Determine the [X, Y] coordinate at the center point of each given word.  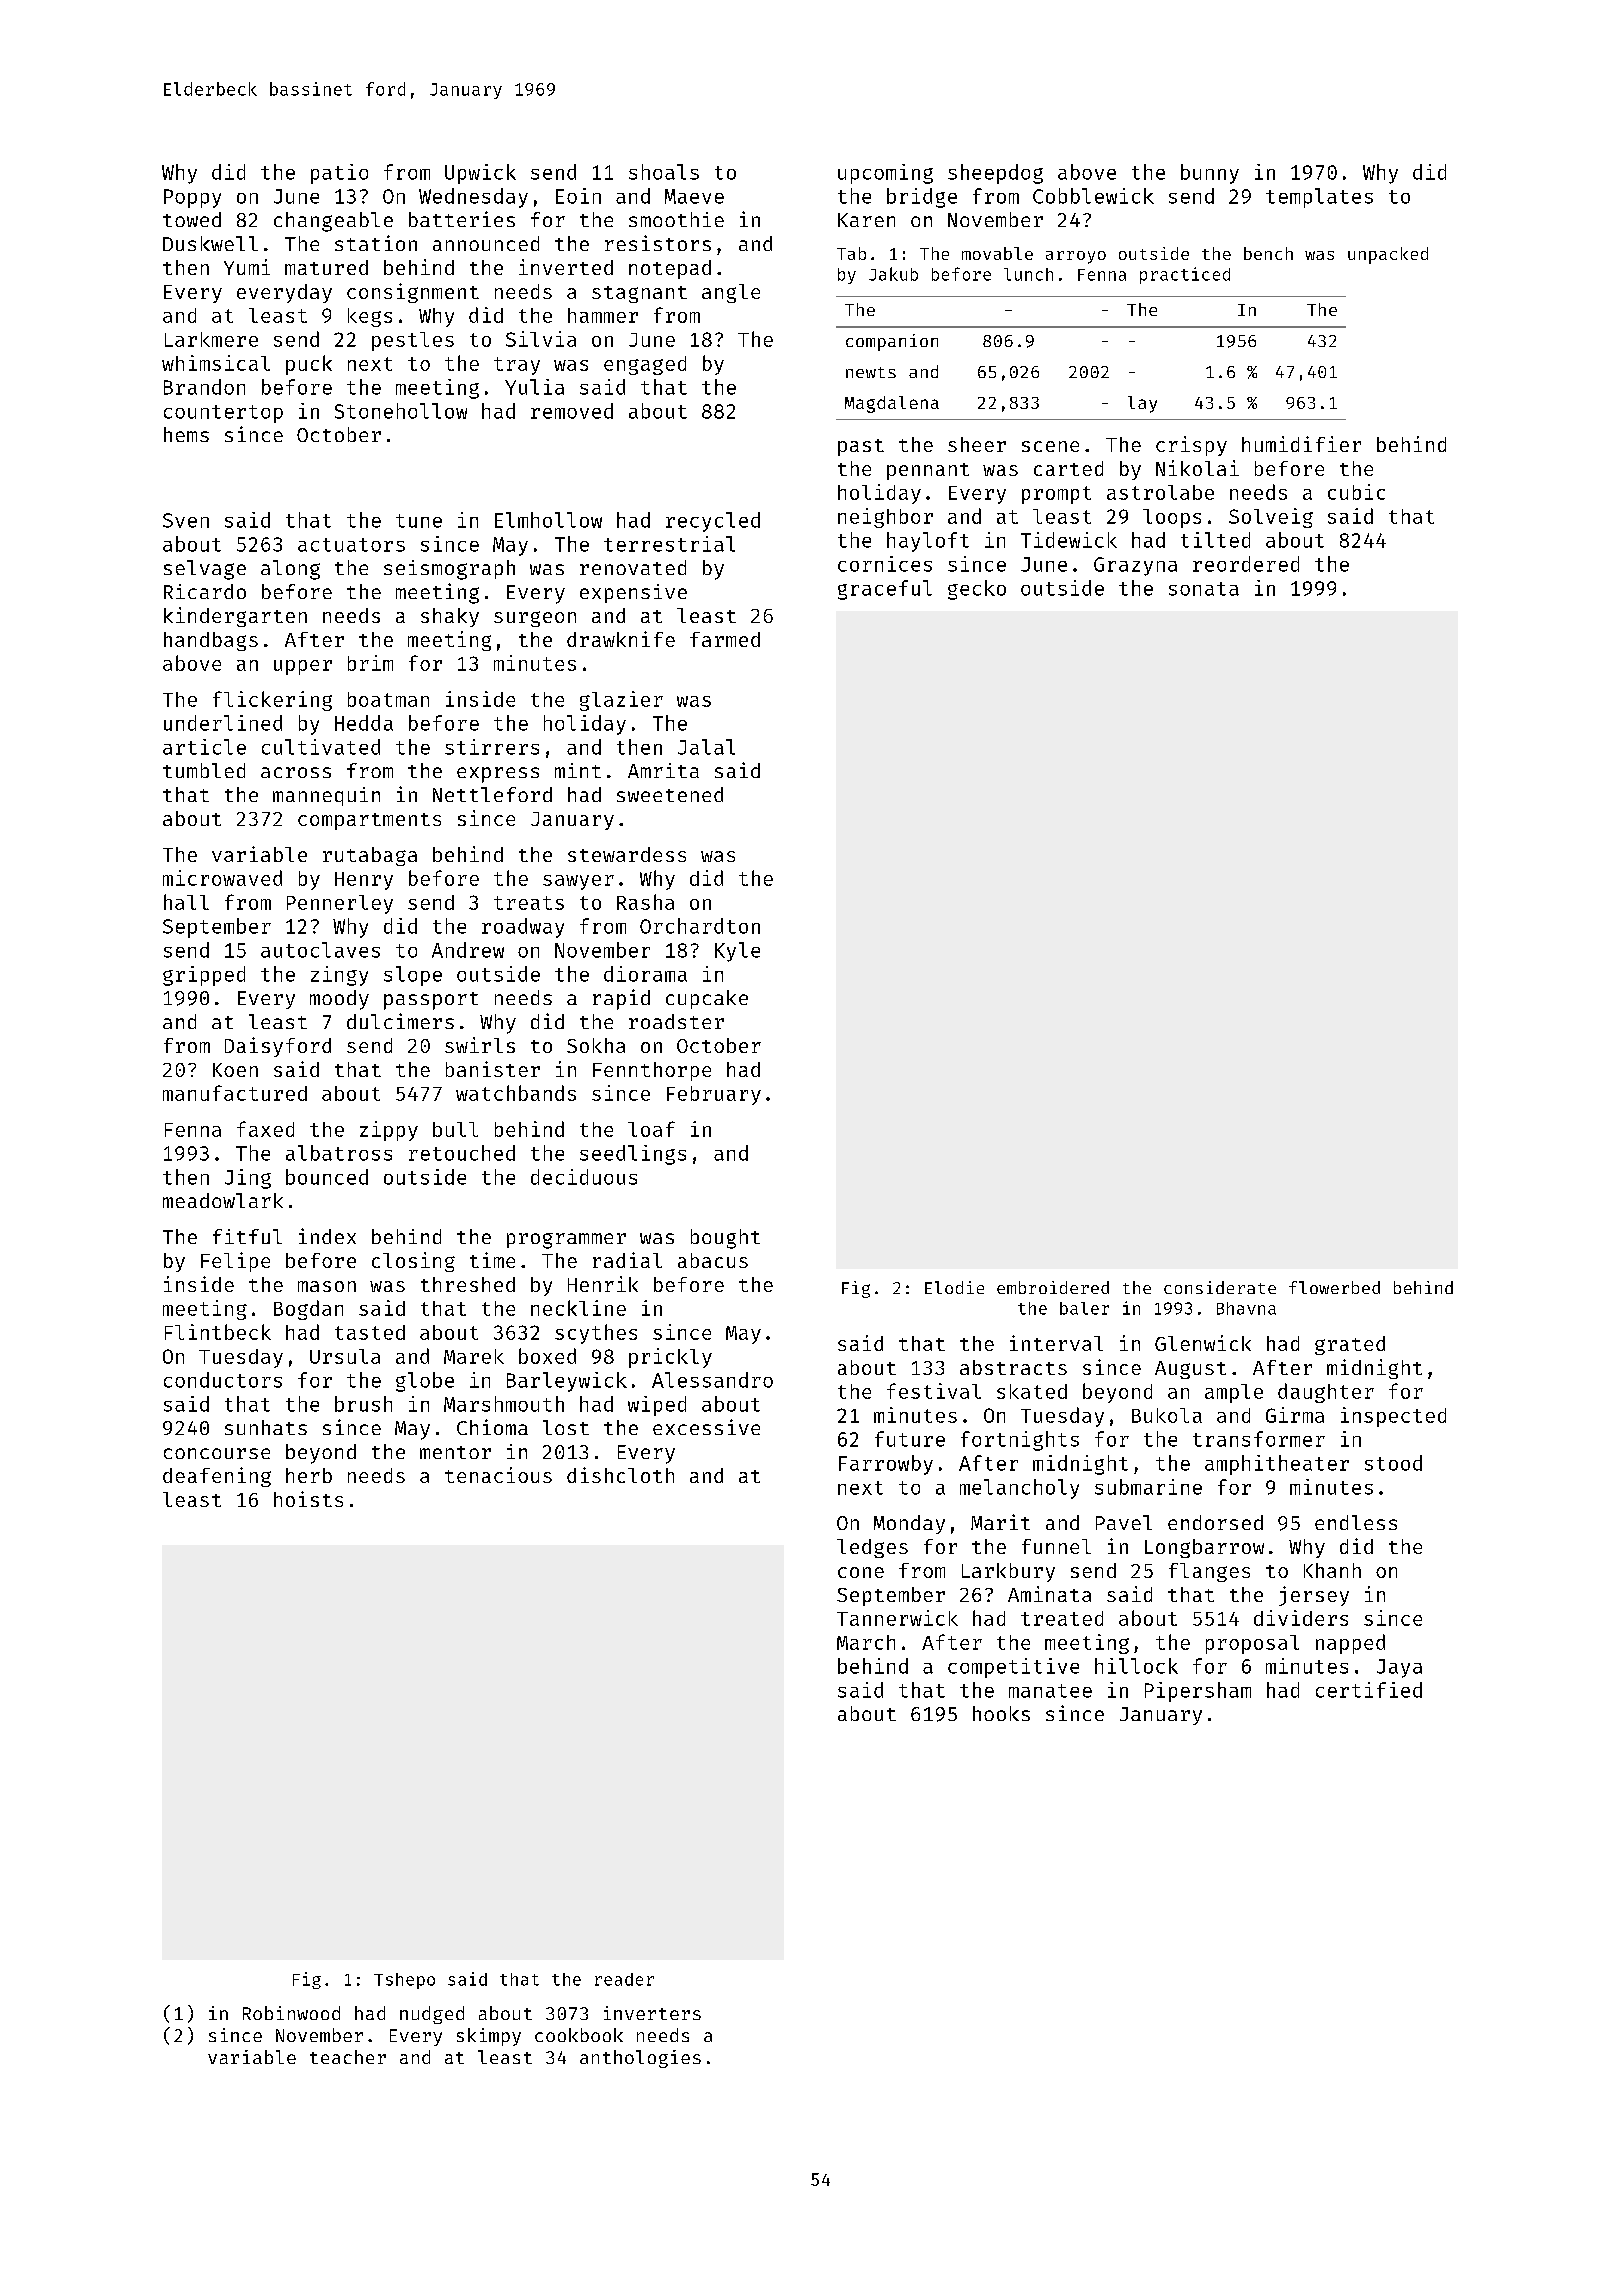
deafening [217, 1477]
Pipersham [1198, 1692]
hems [186, 434]
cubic [1356, 492]
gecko [977, 590]
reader [624, 1979]
